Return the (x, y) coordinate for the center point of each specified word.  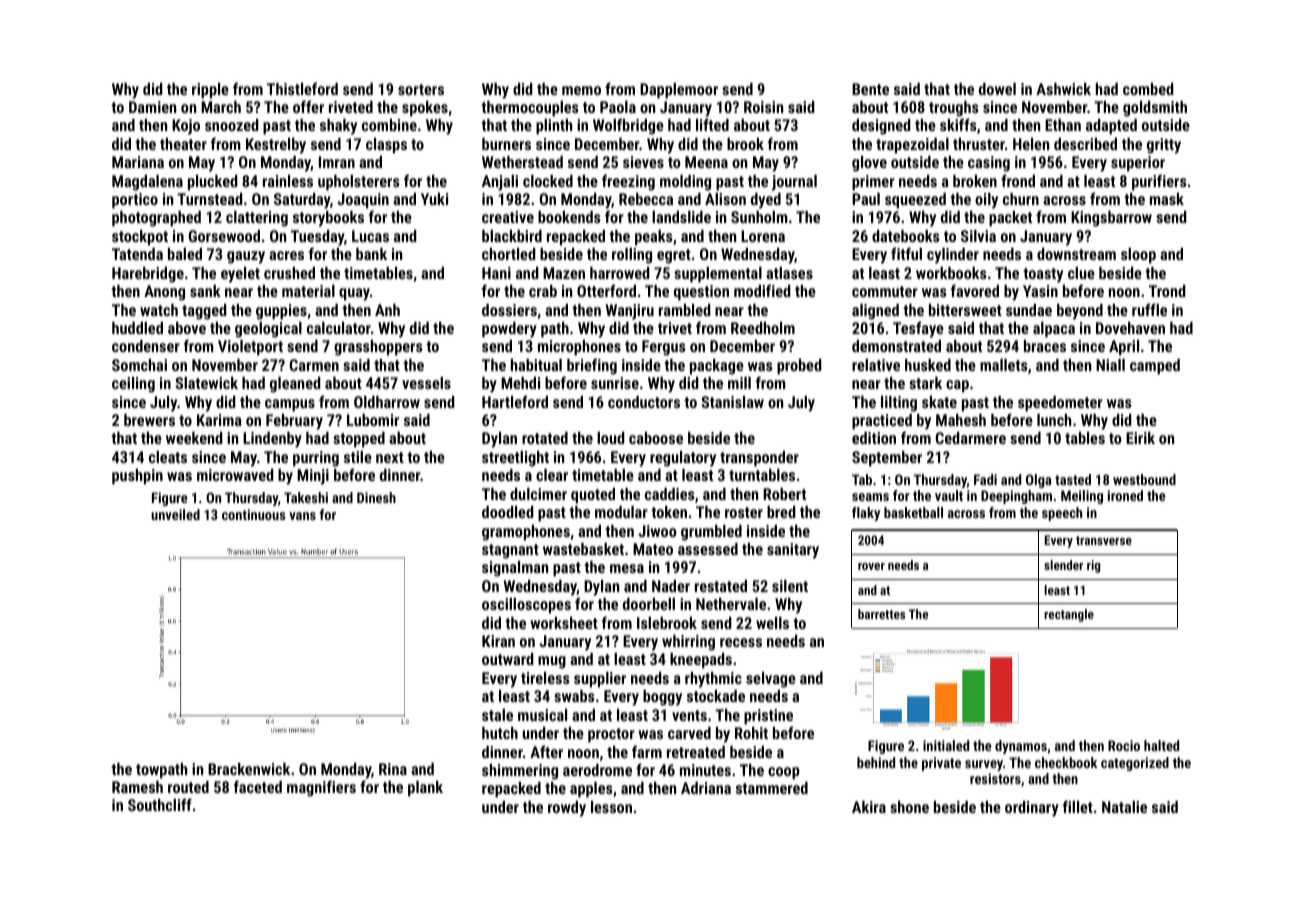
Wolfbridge (628, 126)
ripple (210, 91)
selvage (771, 680)
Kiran (498, 641)
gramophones (526, 533)
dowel (997, 89)
